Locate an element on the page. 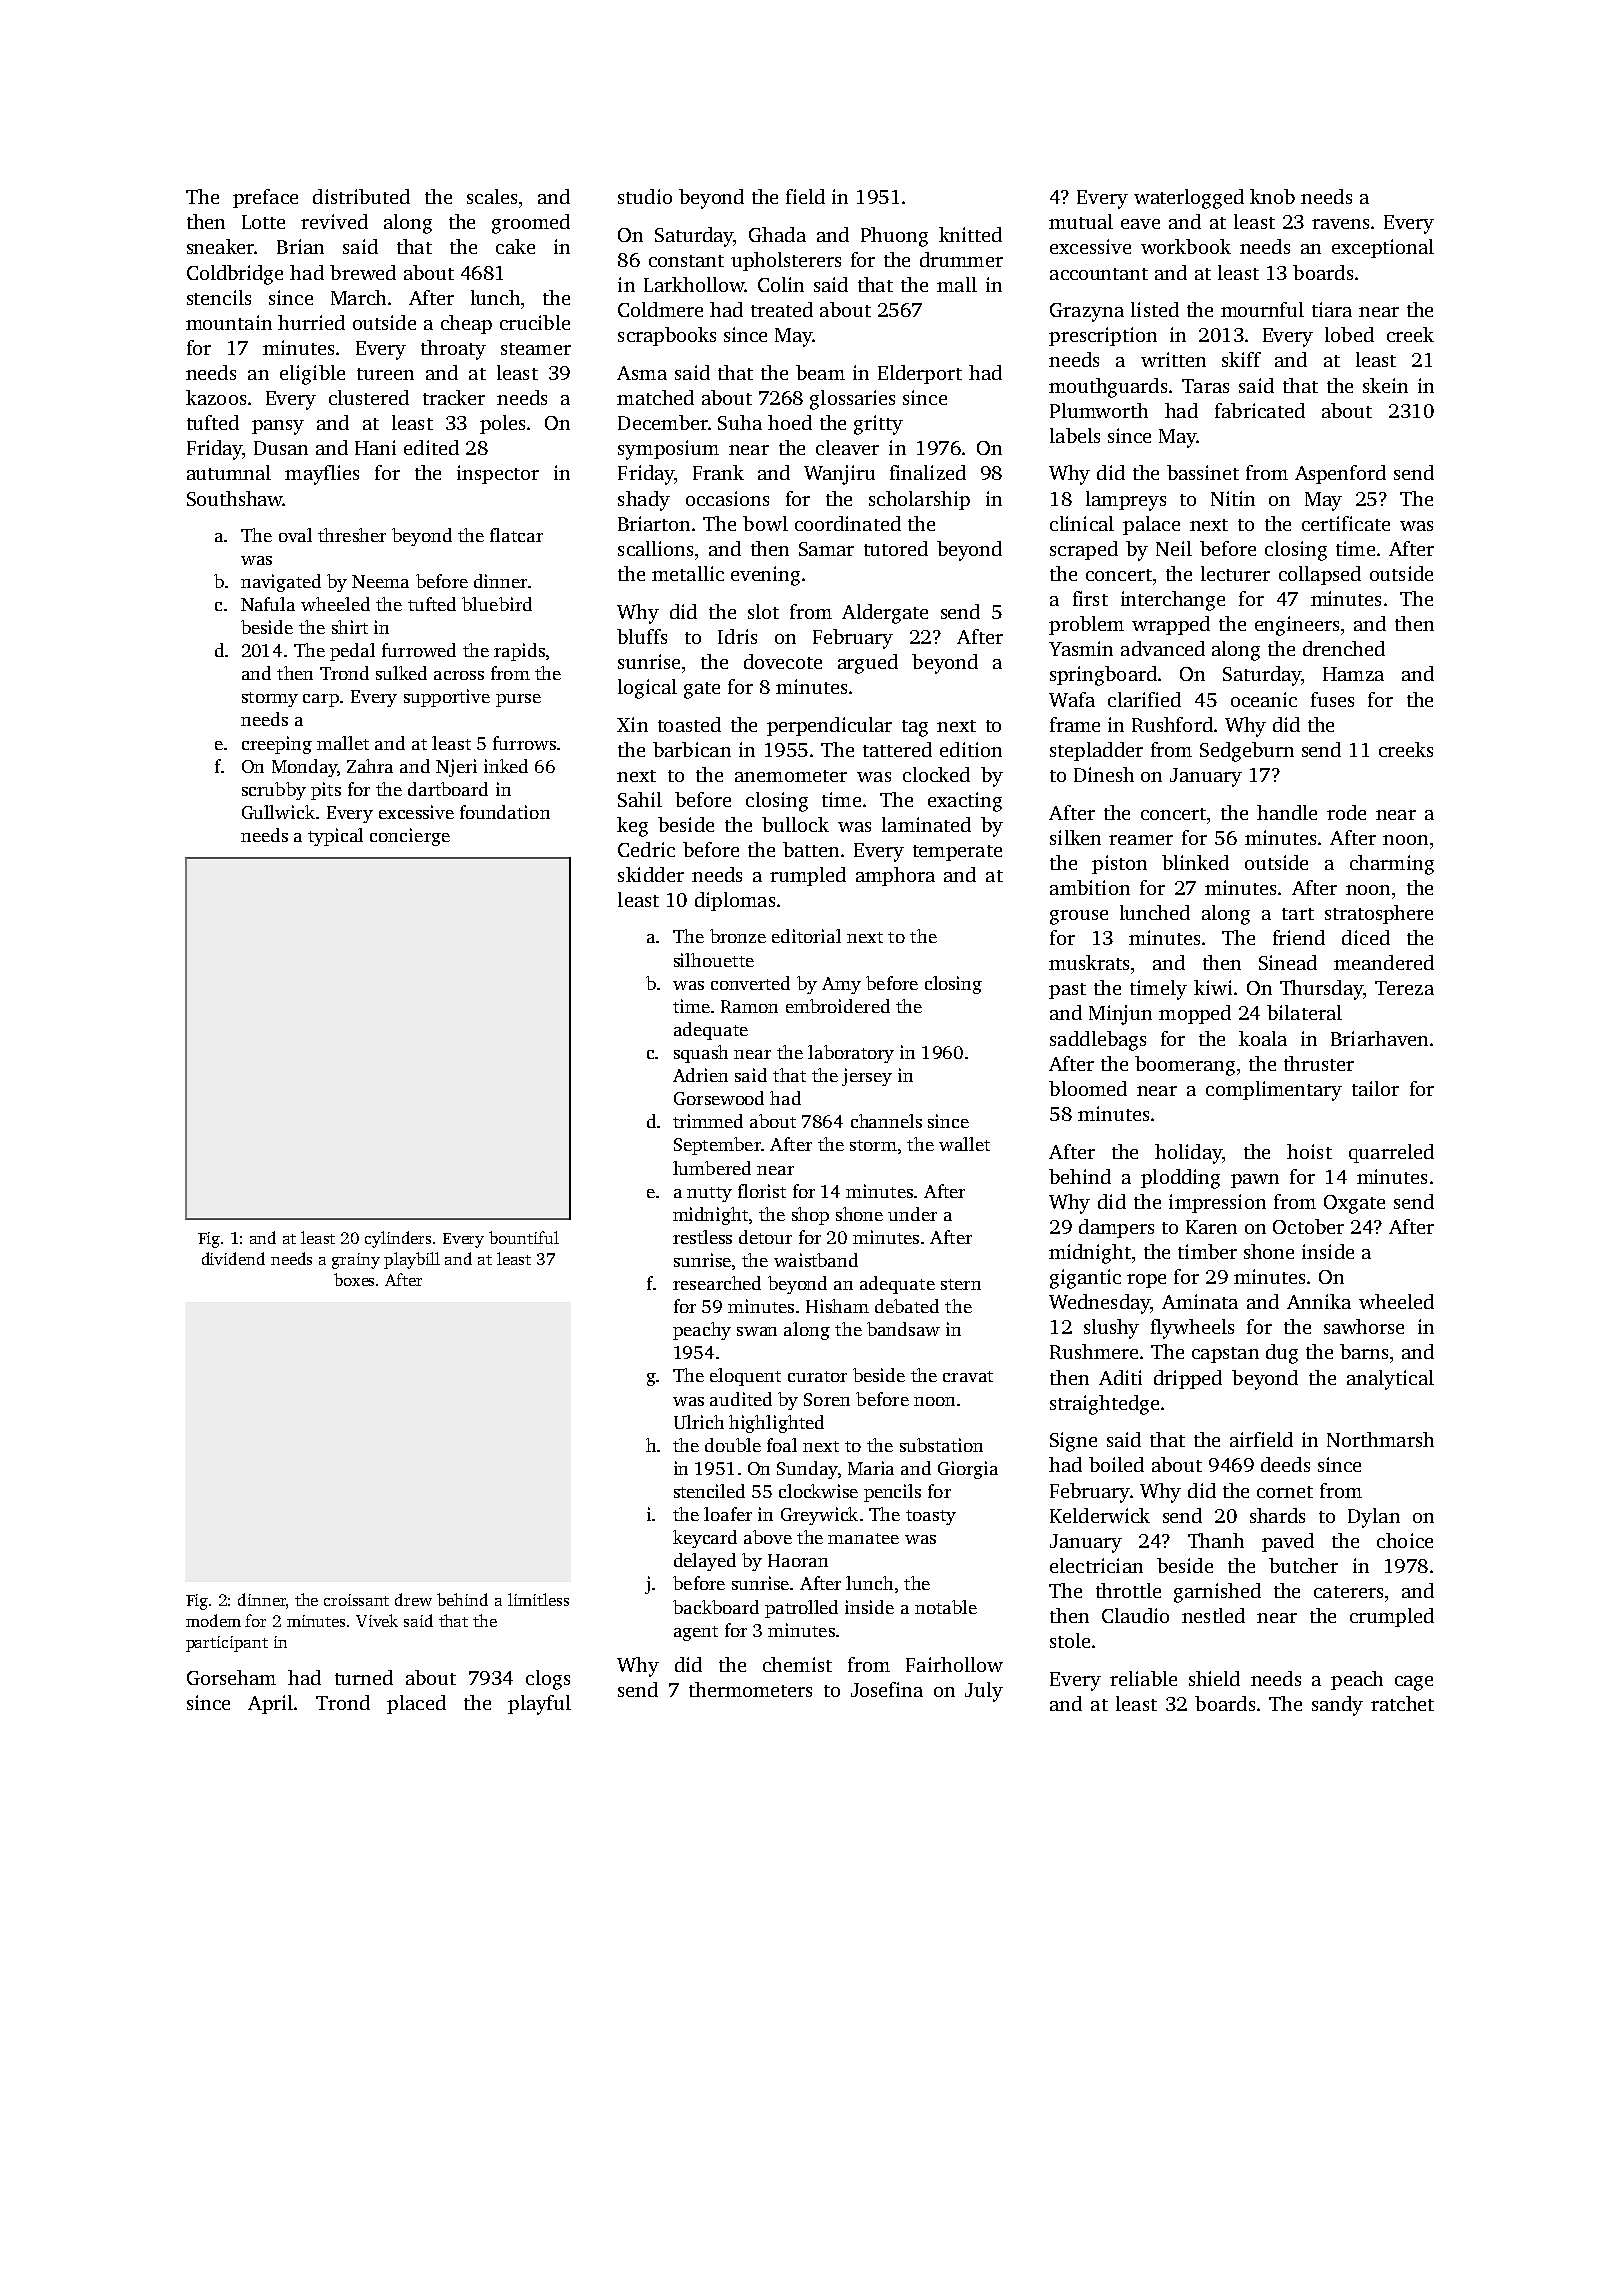 This document has height=2292, width=1620. shirt is located at coordinates (350, 627).
